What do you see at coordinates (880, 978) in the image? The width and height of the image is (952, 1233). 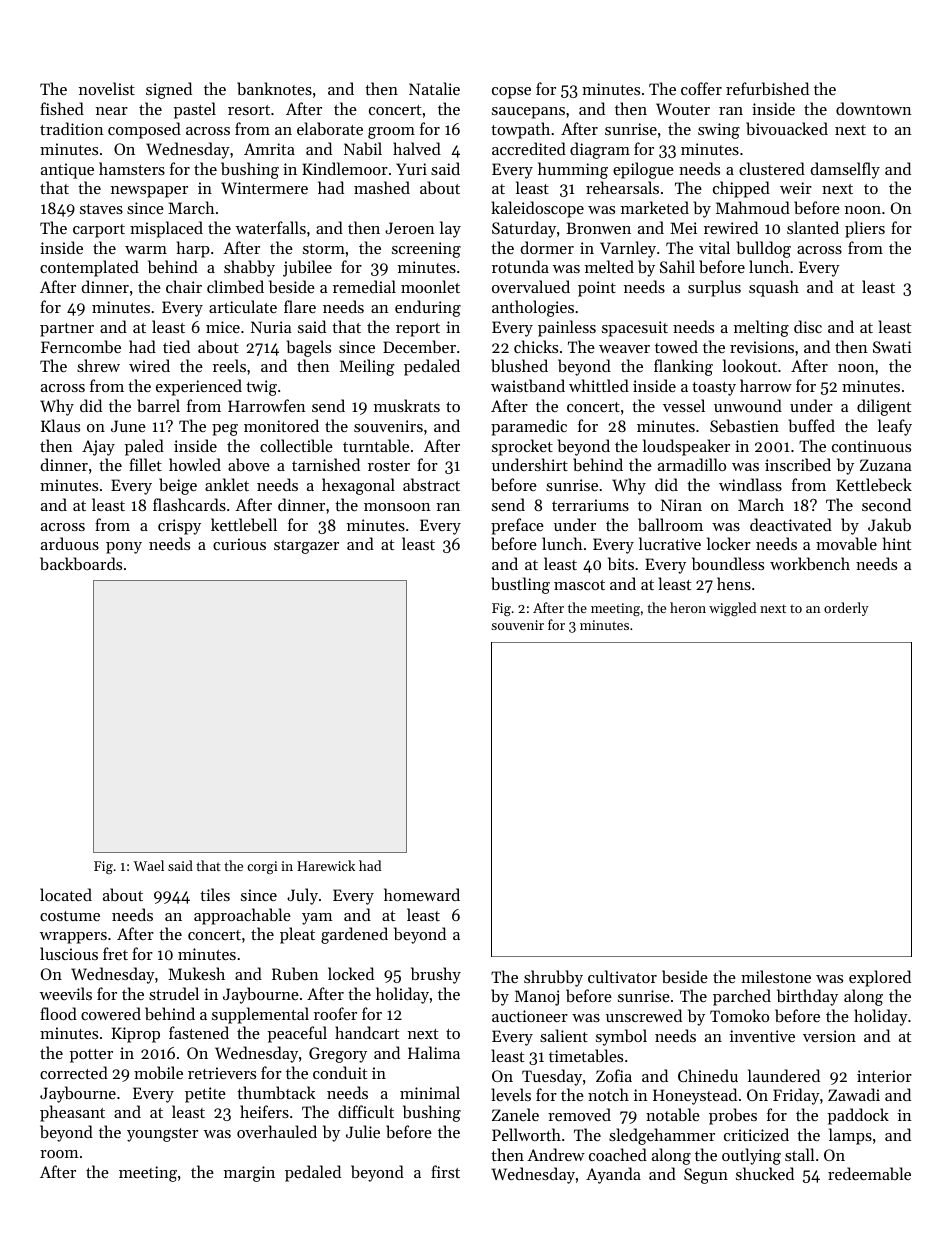 I see `explored` at bounding box center [880, 978].
